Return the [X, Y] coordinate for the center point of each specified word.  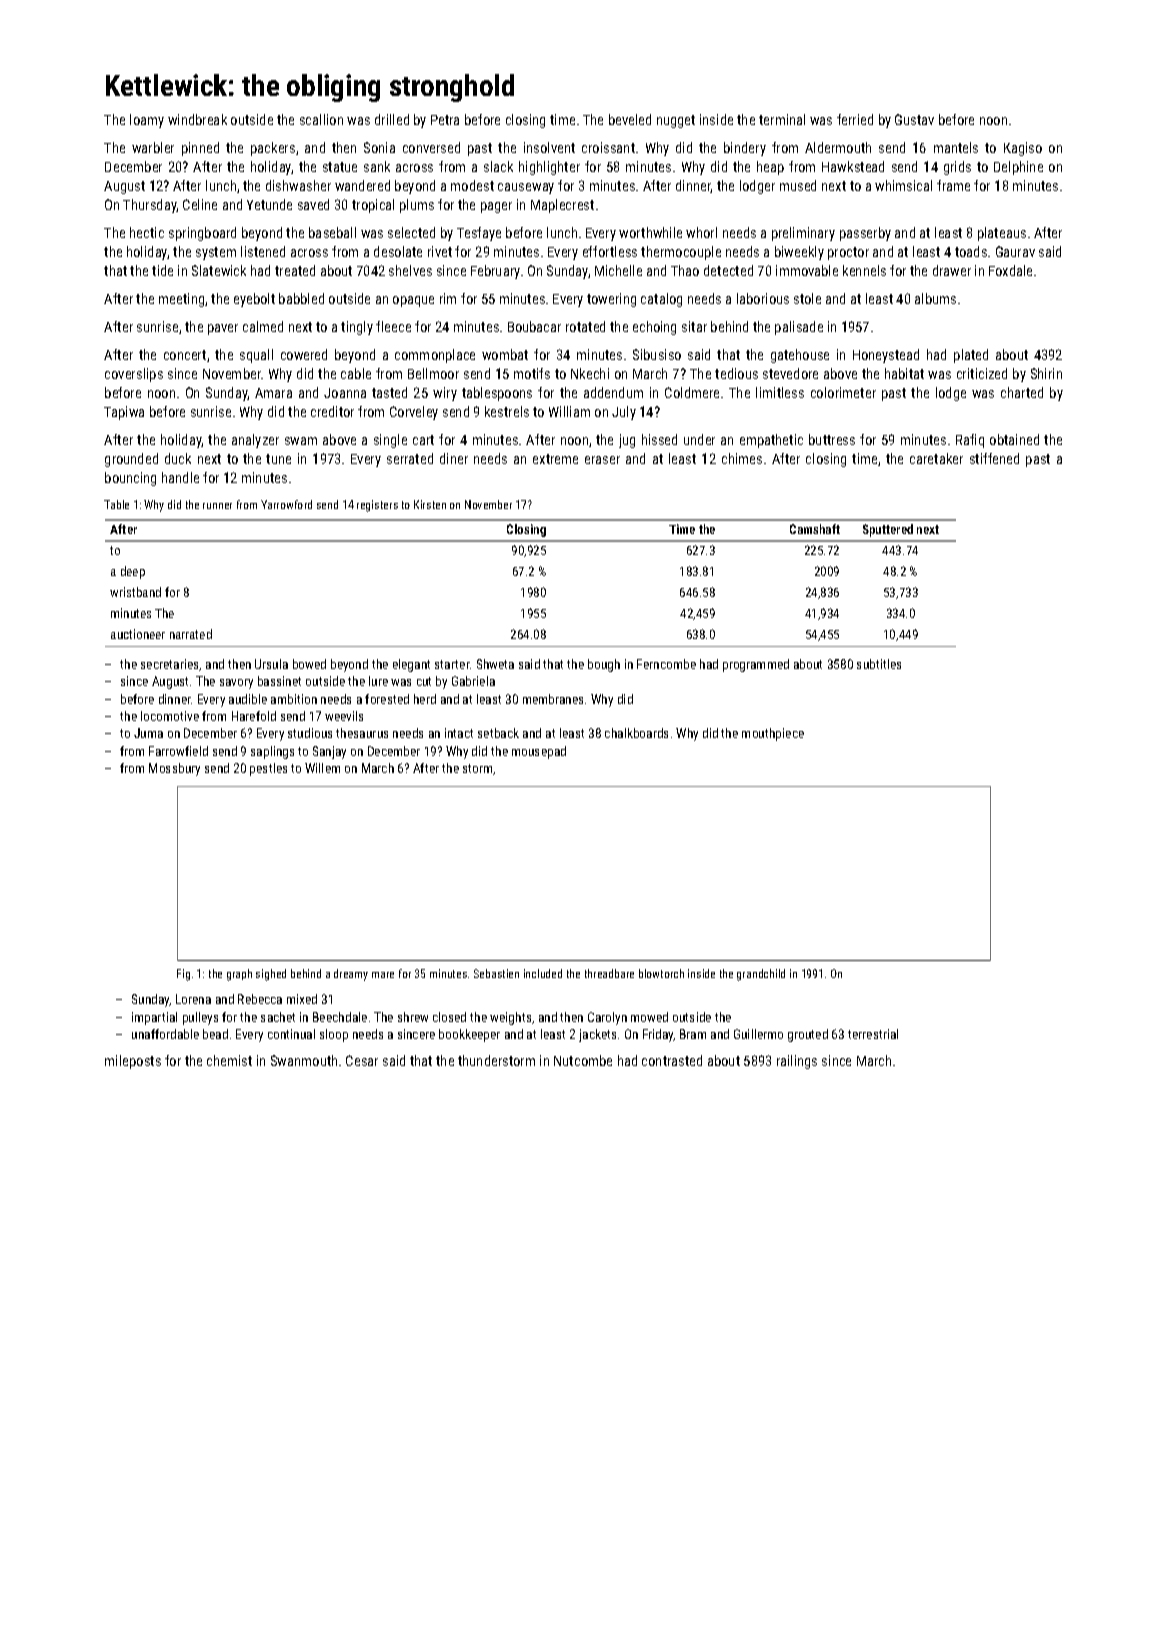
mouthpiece [773, 734]
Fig [183, 975]
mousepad [539, 752]
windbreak [197, 119]
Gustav [914, 119]
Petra [445, 120]
